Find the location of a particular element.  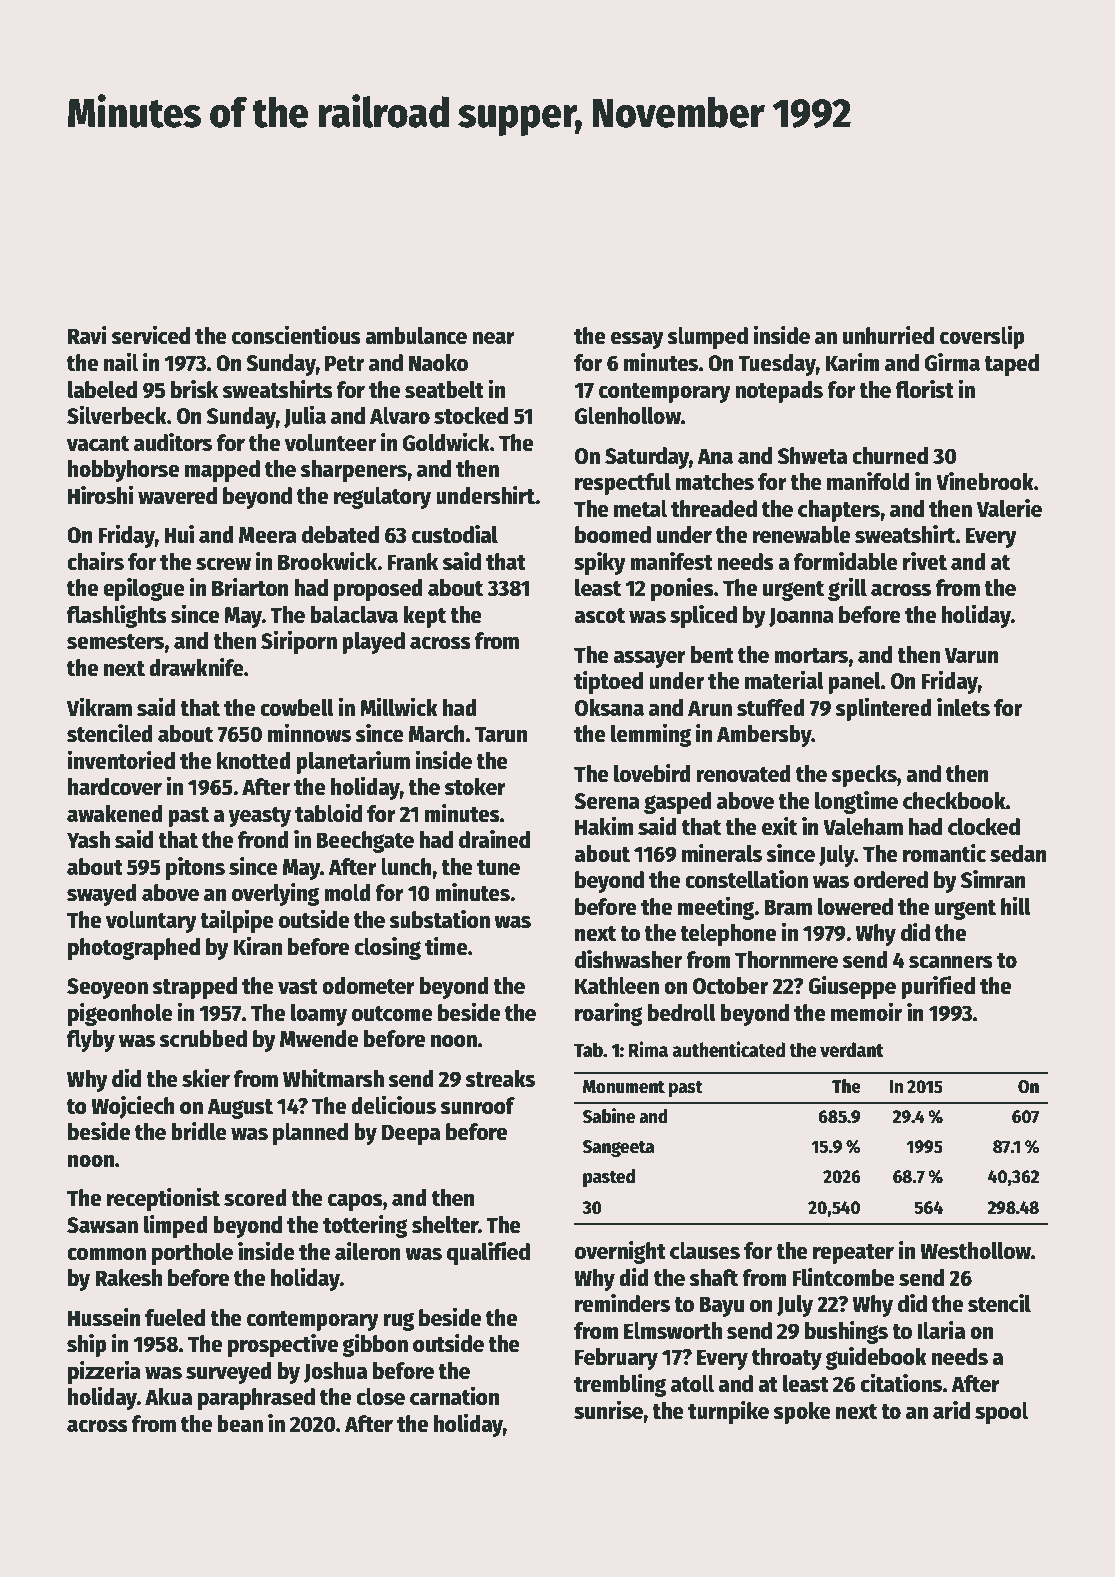

verdant is located at coordinates (852, 1050).
